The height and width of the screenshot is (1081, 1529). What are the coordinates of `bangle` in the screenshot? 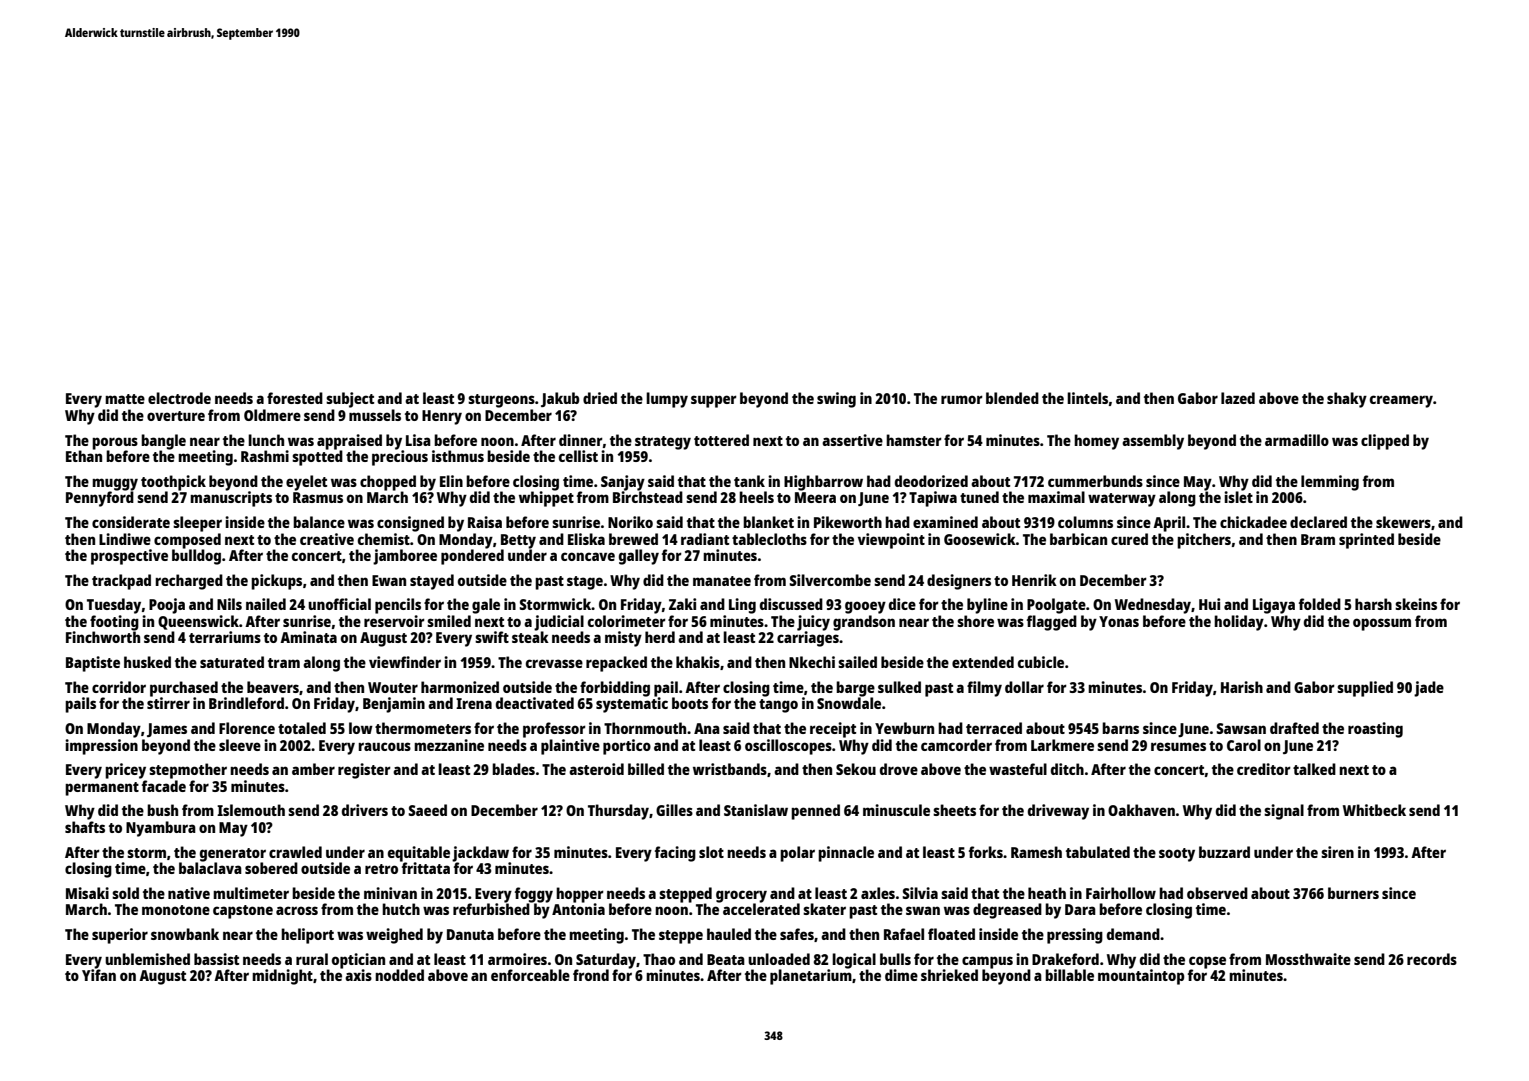 It's located at (163, 442).
